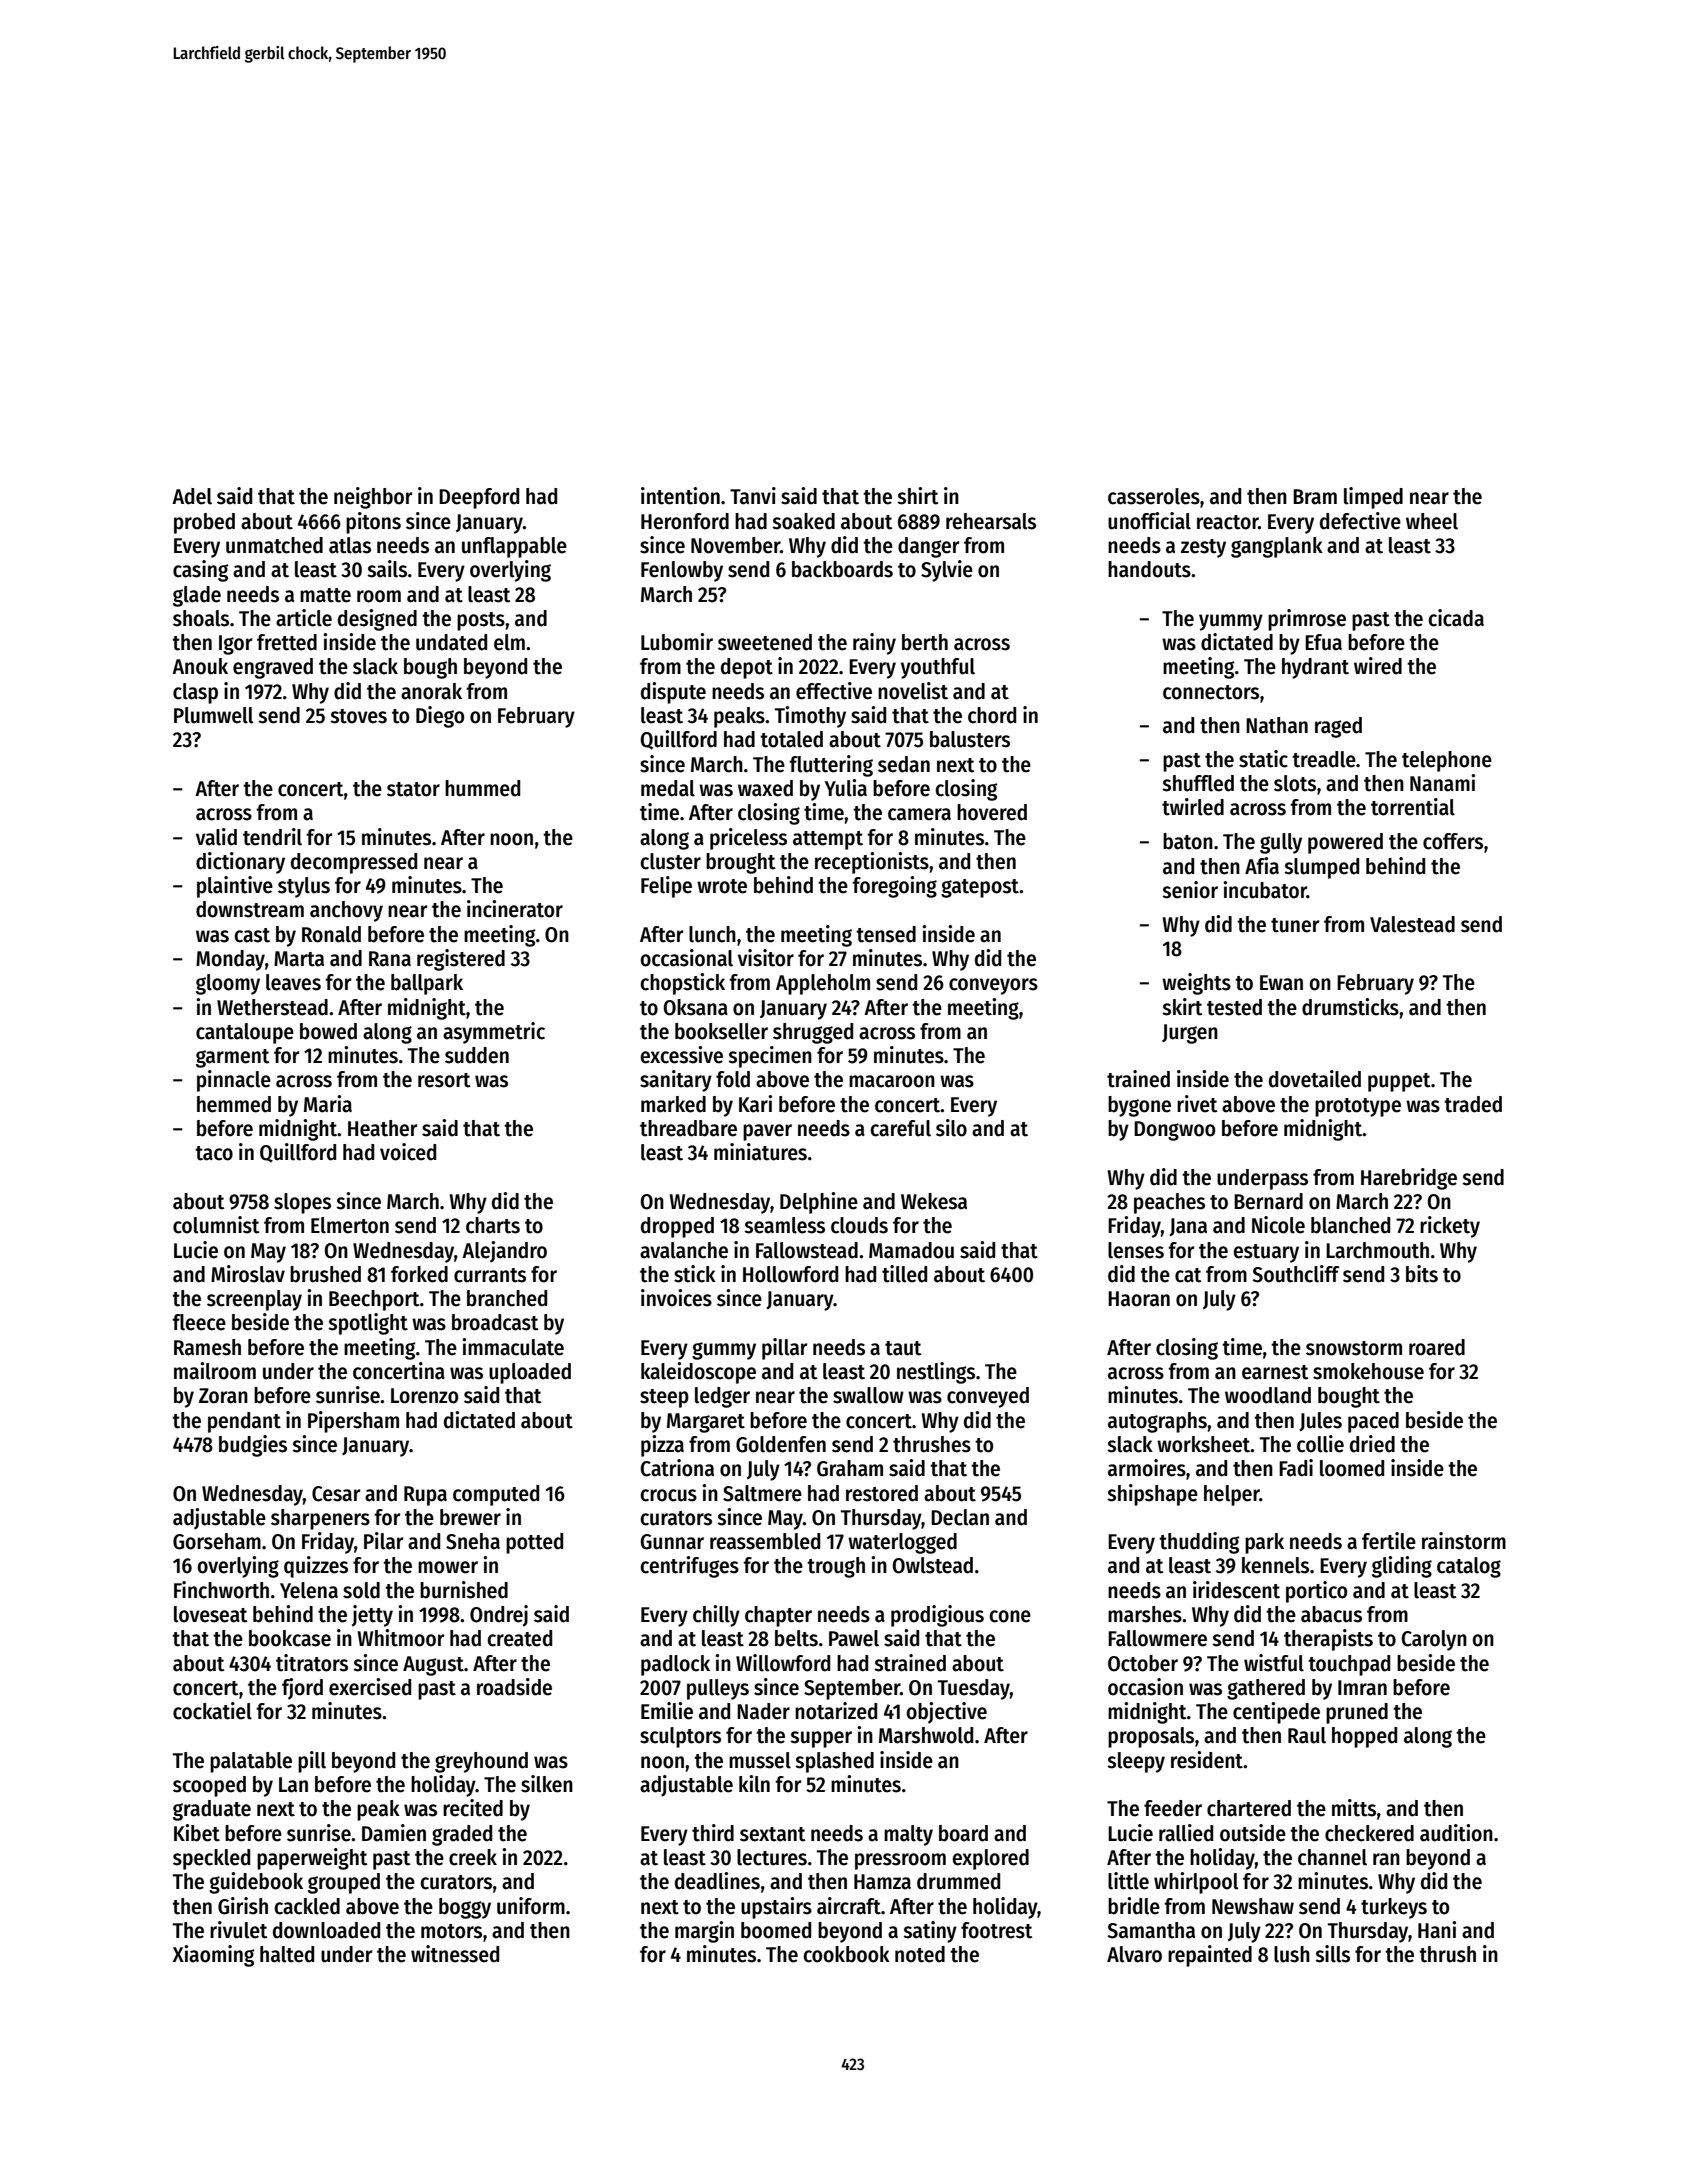 The height and width of the screenshot is (2178, 1683). I want to click on gangplank, so click(1277, 547).
